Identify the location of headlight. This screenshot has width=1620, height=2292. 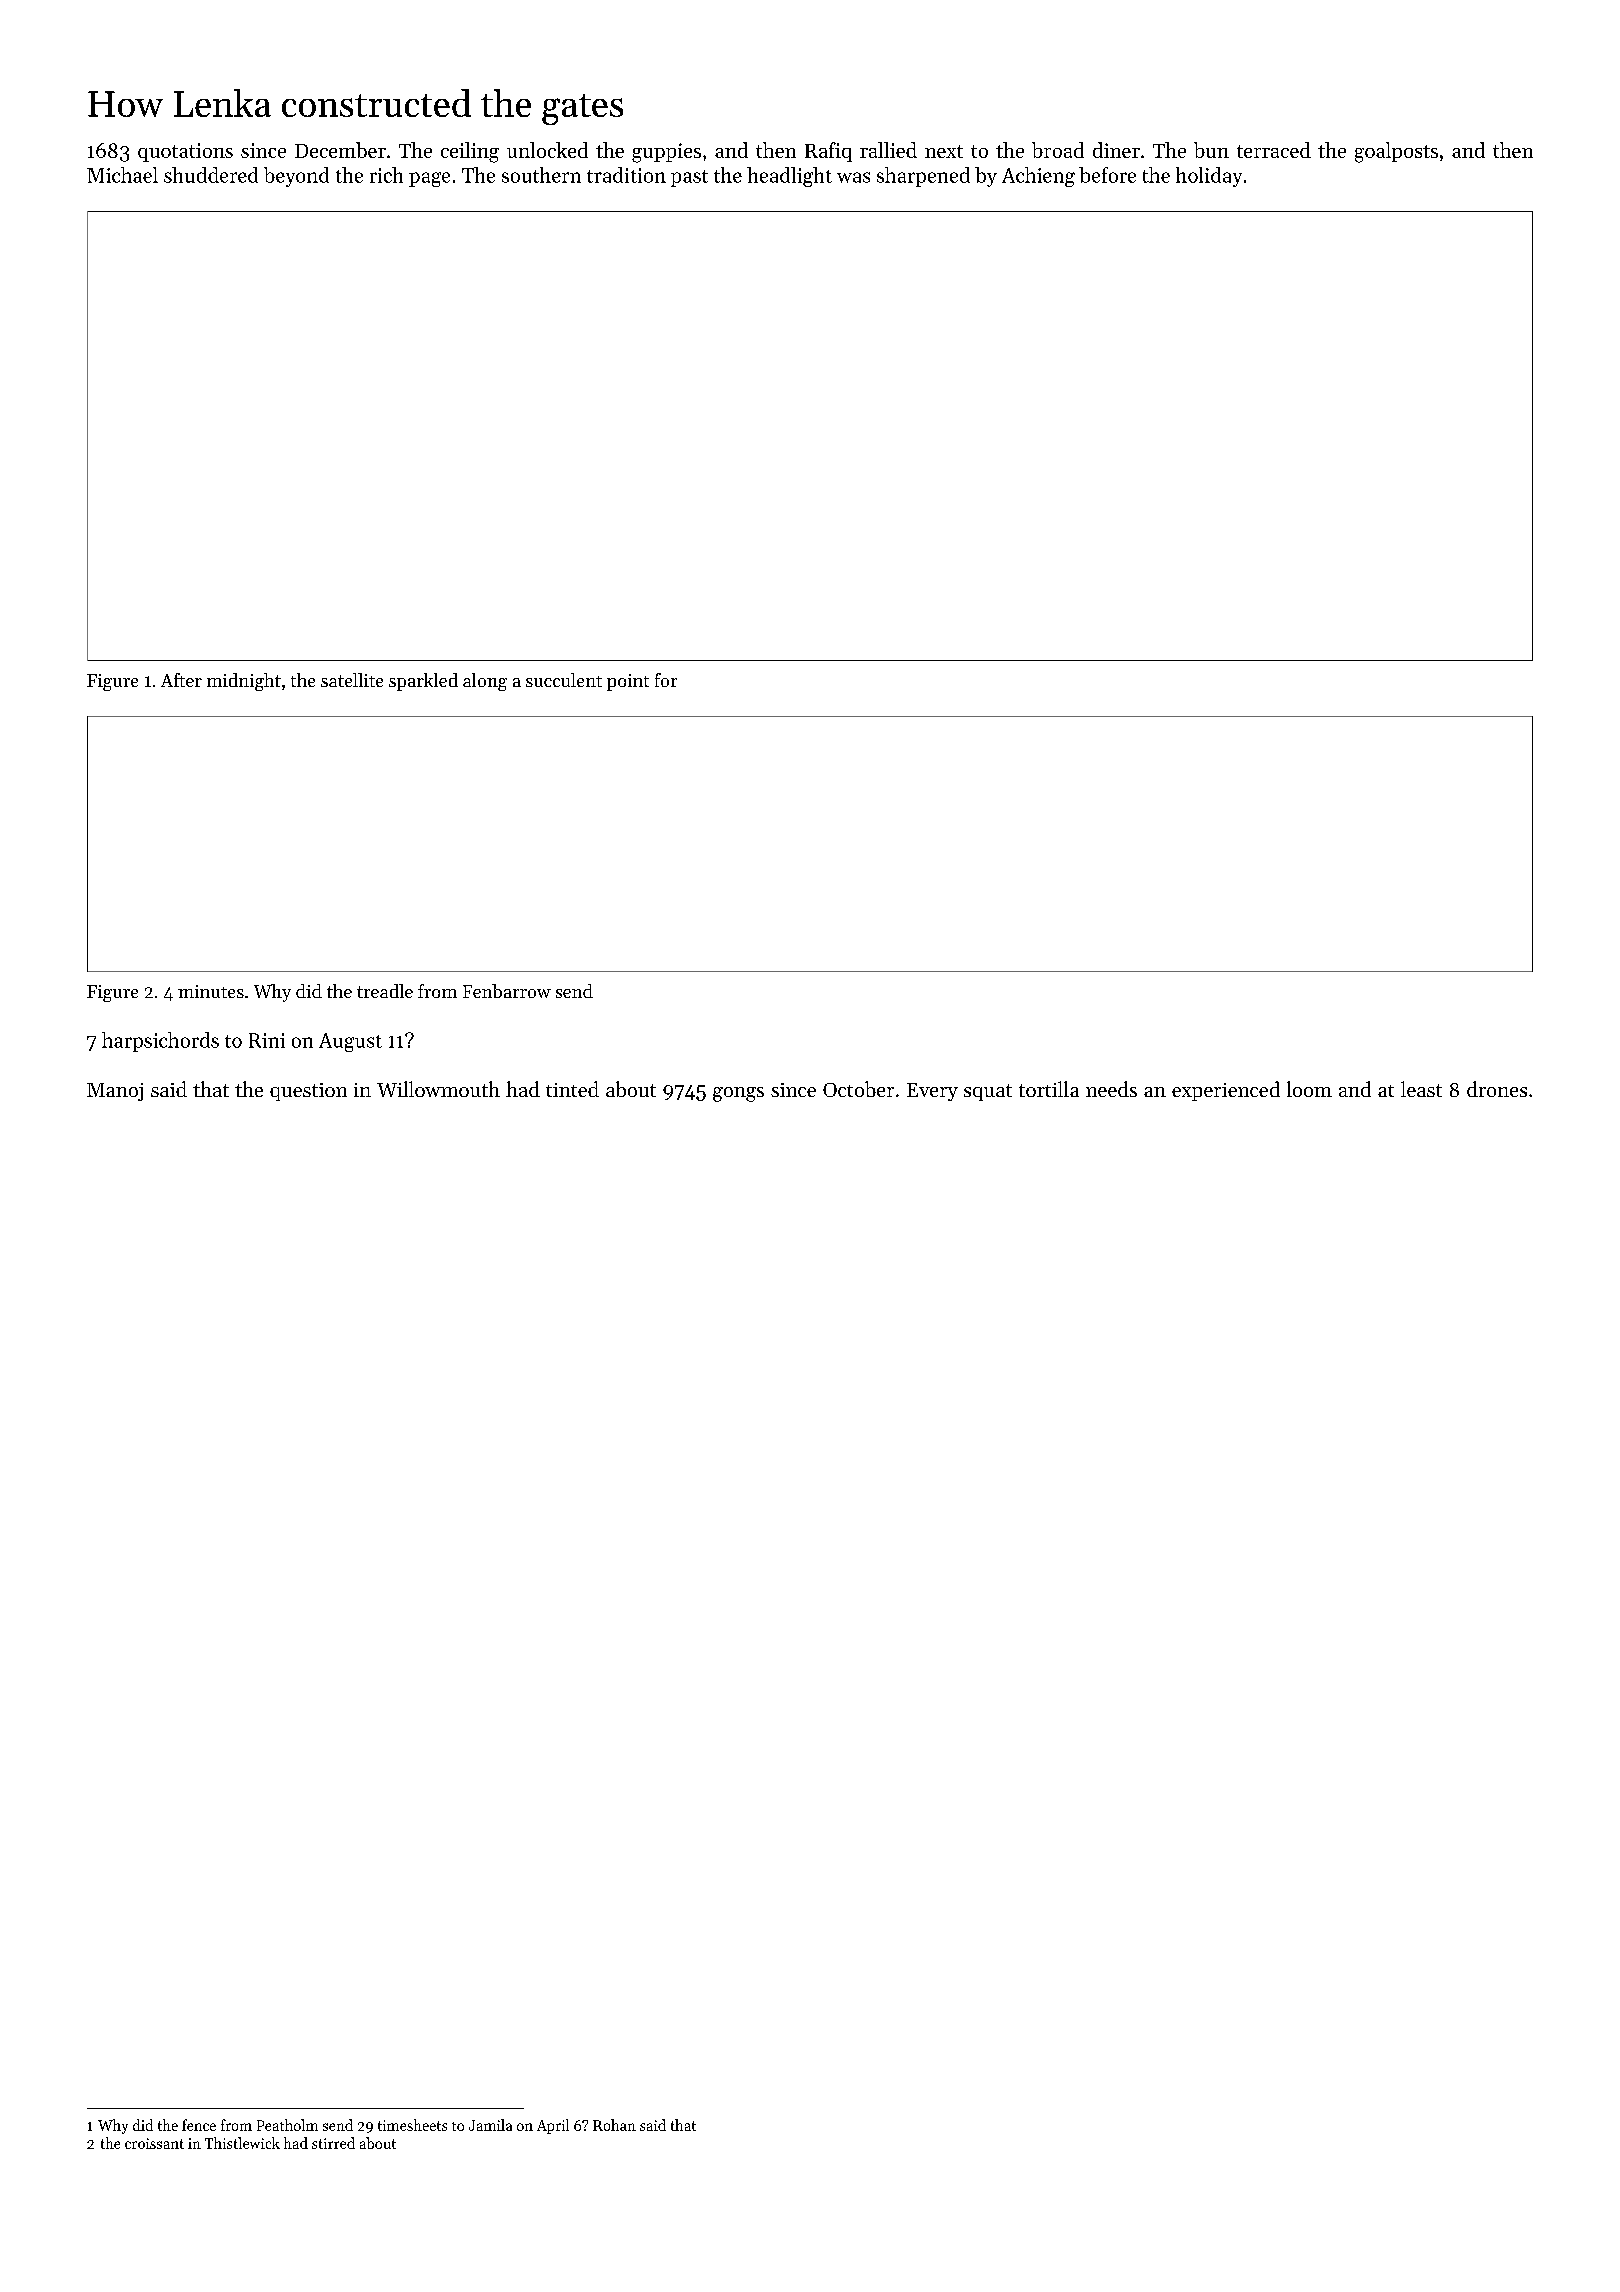
(789, 177).
